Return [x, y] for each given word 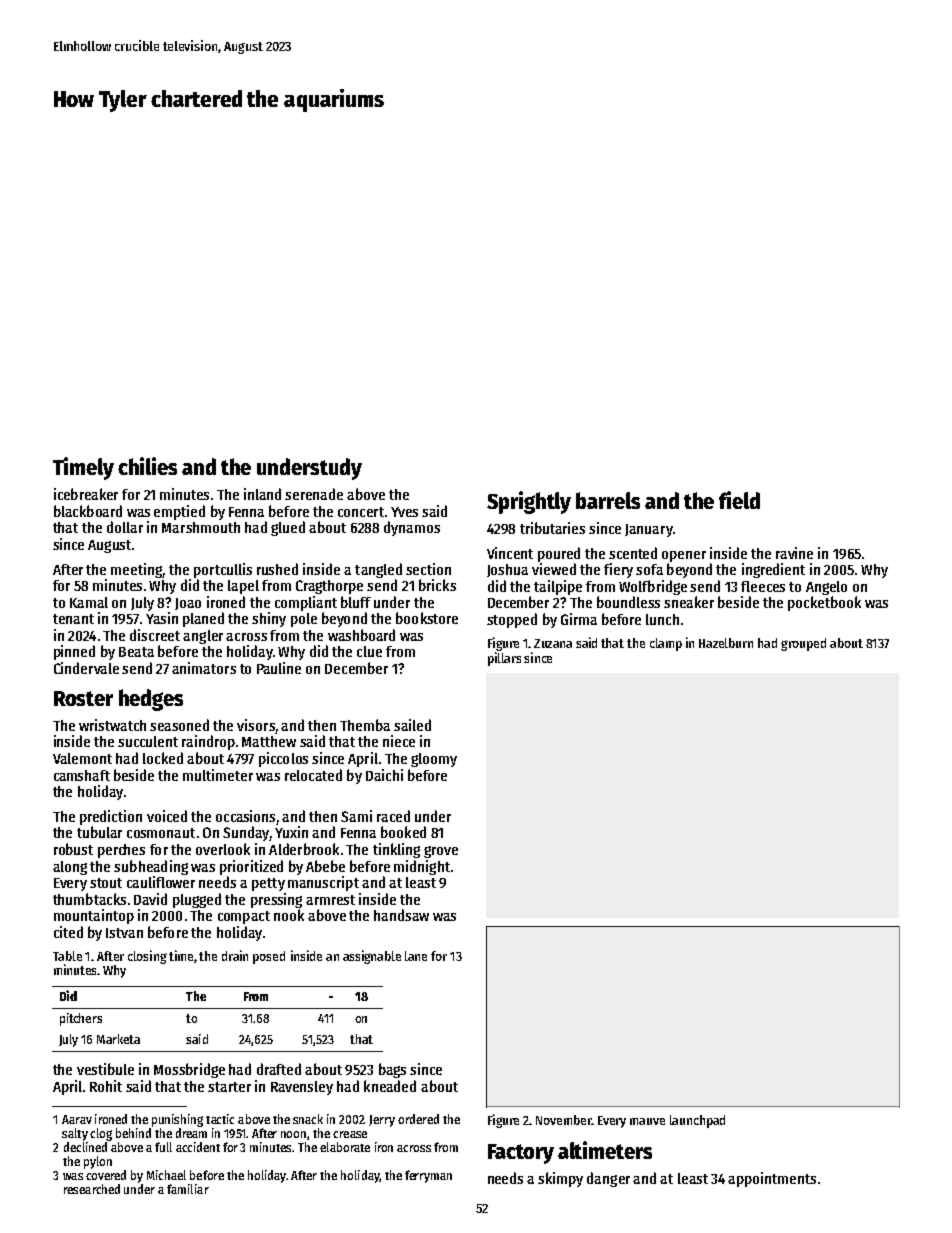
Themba [365, 725]
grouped [803, 644]
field [739, 500]
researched [92, 1189]
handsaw [401, 915]
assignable [372, 957]
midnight [422, 867]
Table [67, 956]
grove [441, 852]
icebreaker [86, 494]
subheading [151, 867]
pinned [74, 652]
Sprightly [529, 502]
